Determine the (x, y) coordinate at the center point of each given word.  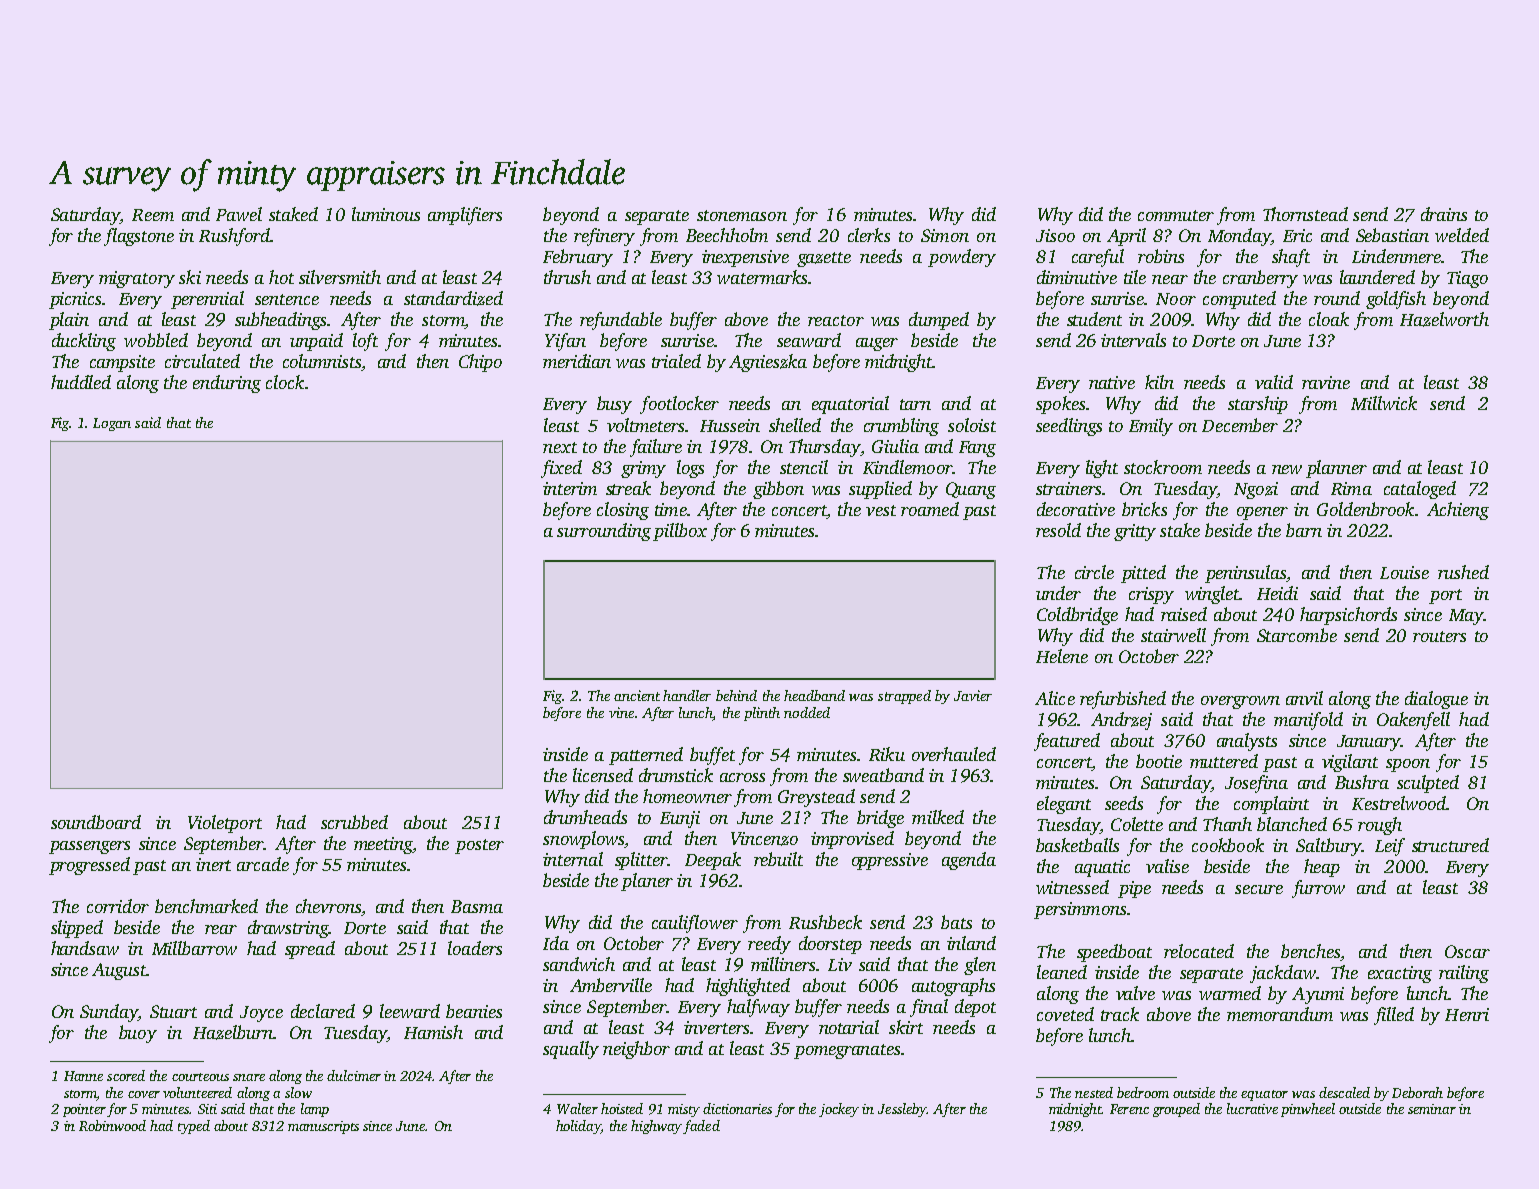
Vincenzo (764, 839)
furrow (1318, 889)
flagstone (139, 237)
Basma (477, 906)
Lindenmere (1396, 256)
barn (1304, 530)
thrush (567, 277)
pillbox (680, 532)
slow (298, 1092)
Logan (112, 424)
